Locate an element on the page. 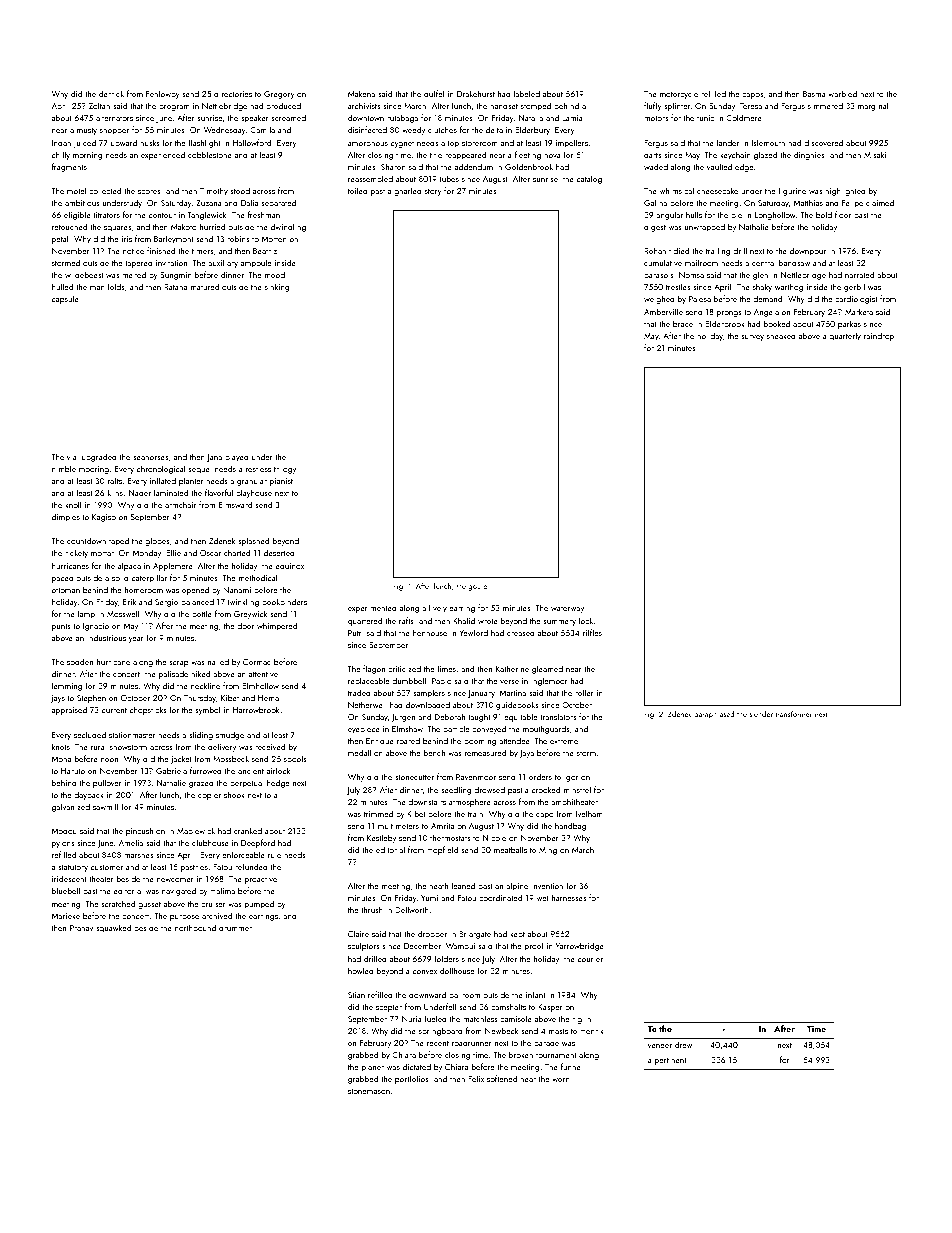 The height and width of the page is (1233, 952). worn is located at coordinates (561, 1080).
